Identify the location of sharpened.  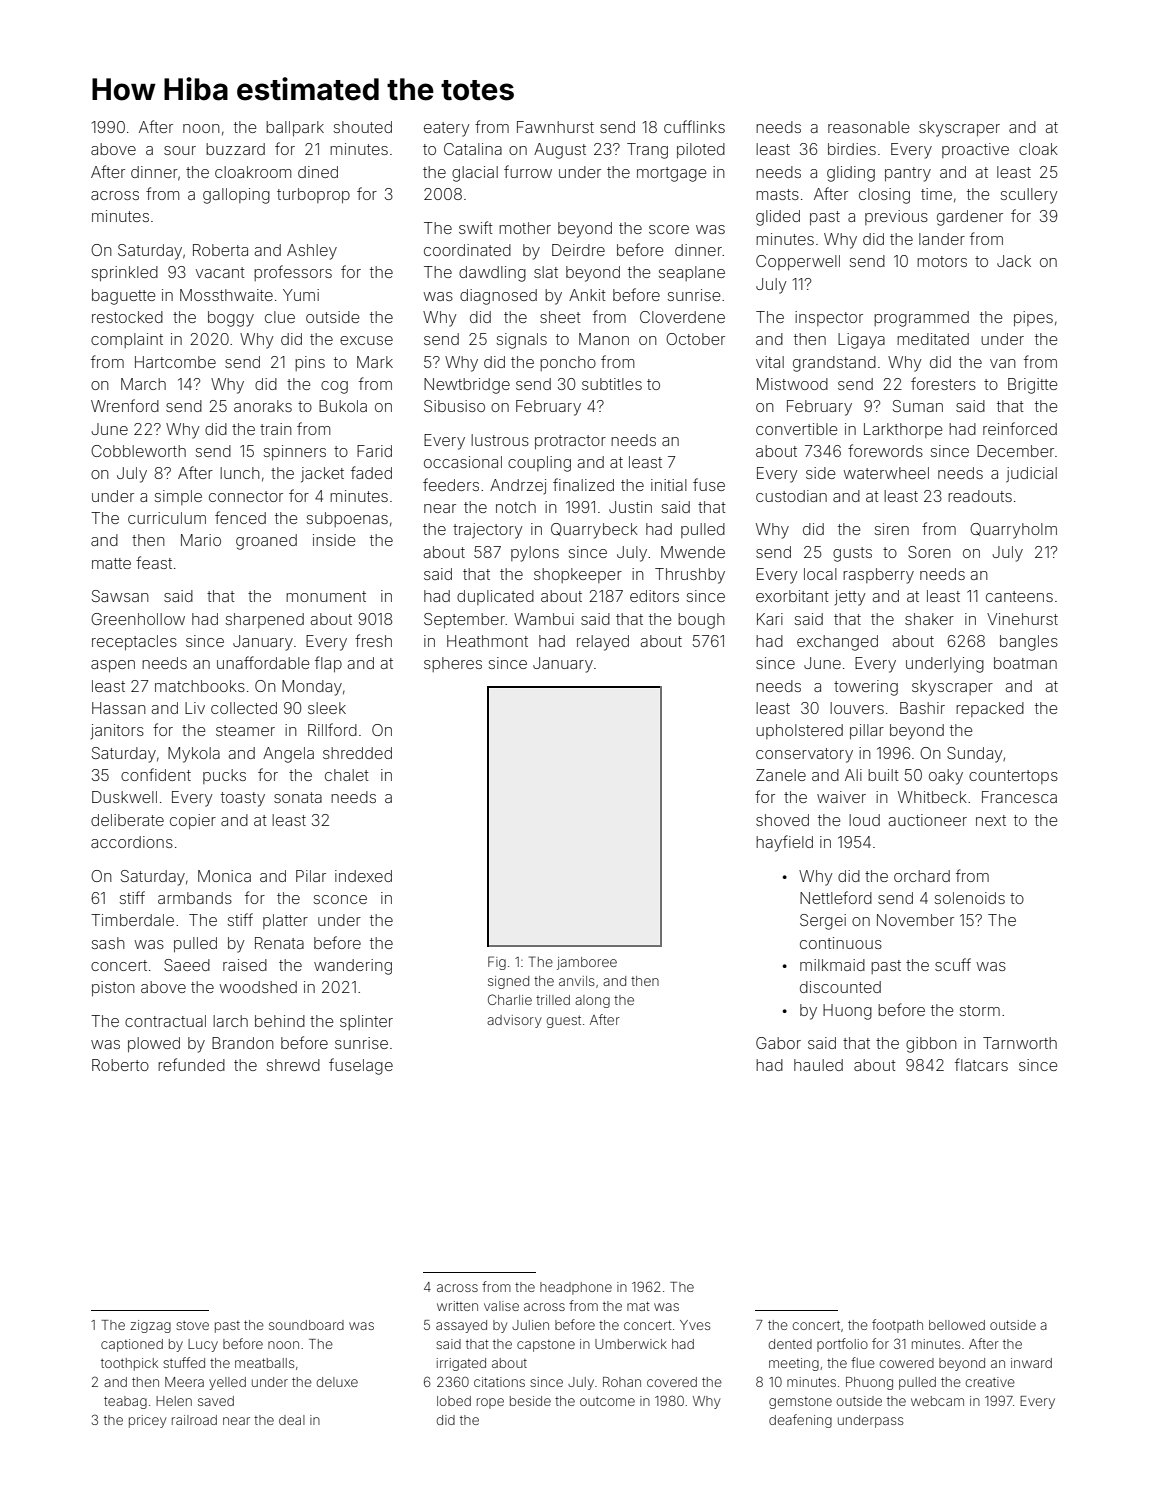
(265, 620).
